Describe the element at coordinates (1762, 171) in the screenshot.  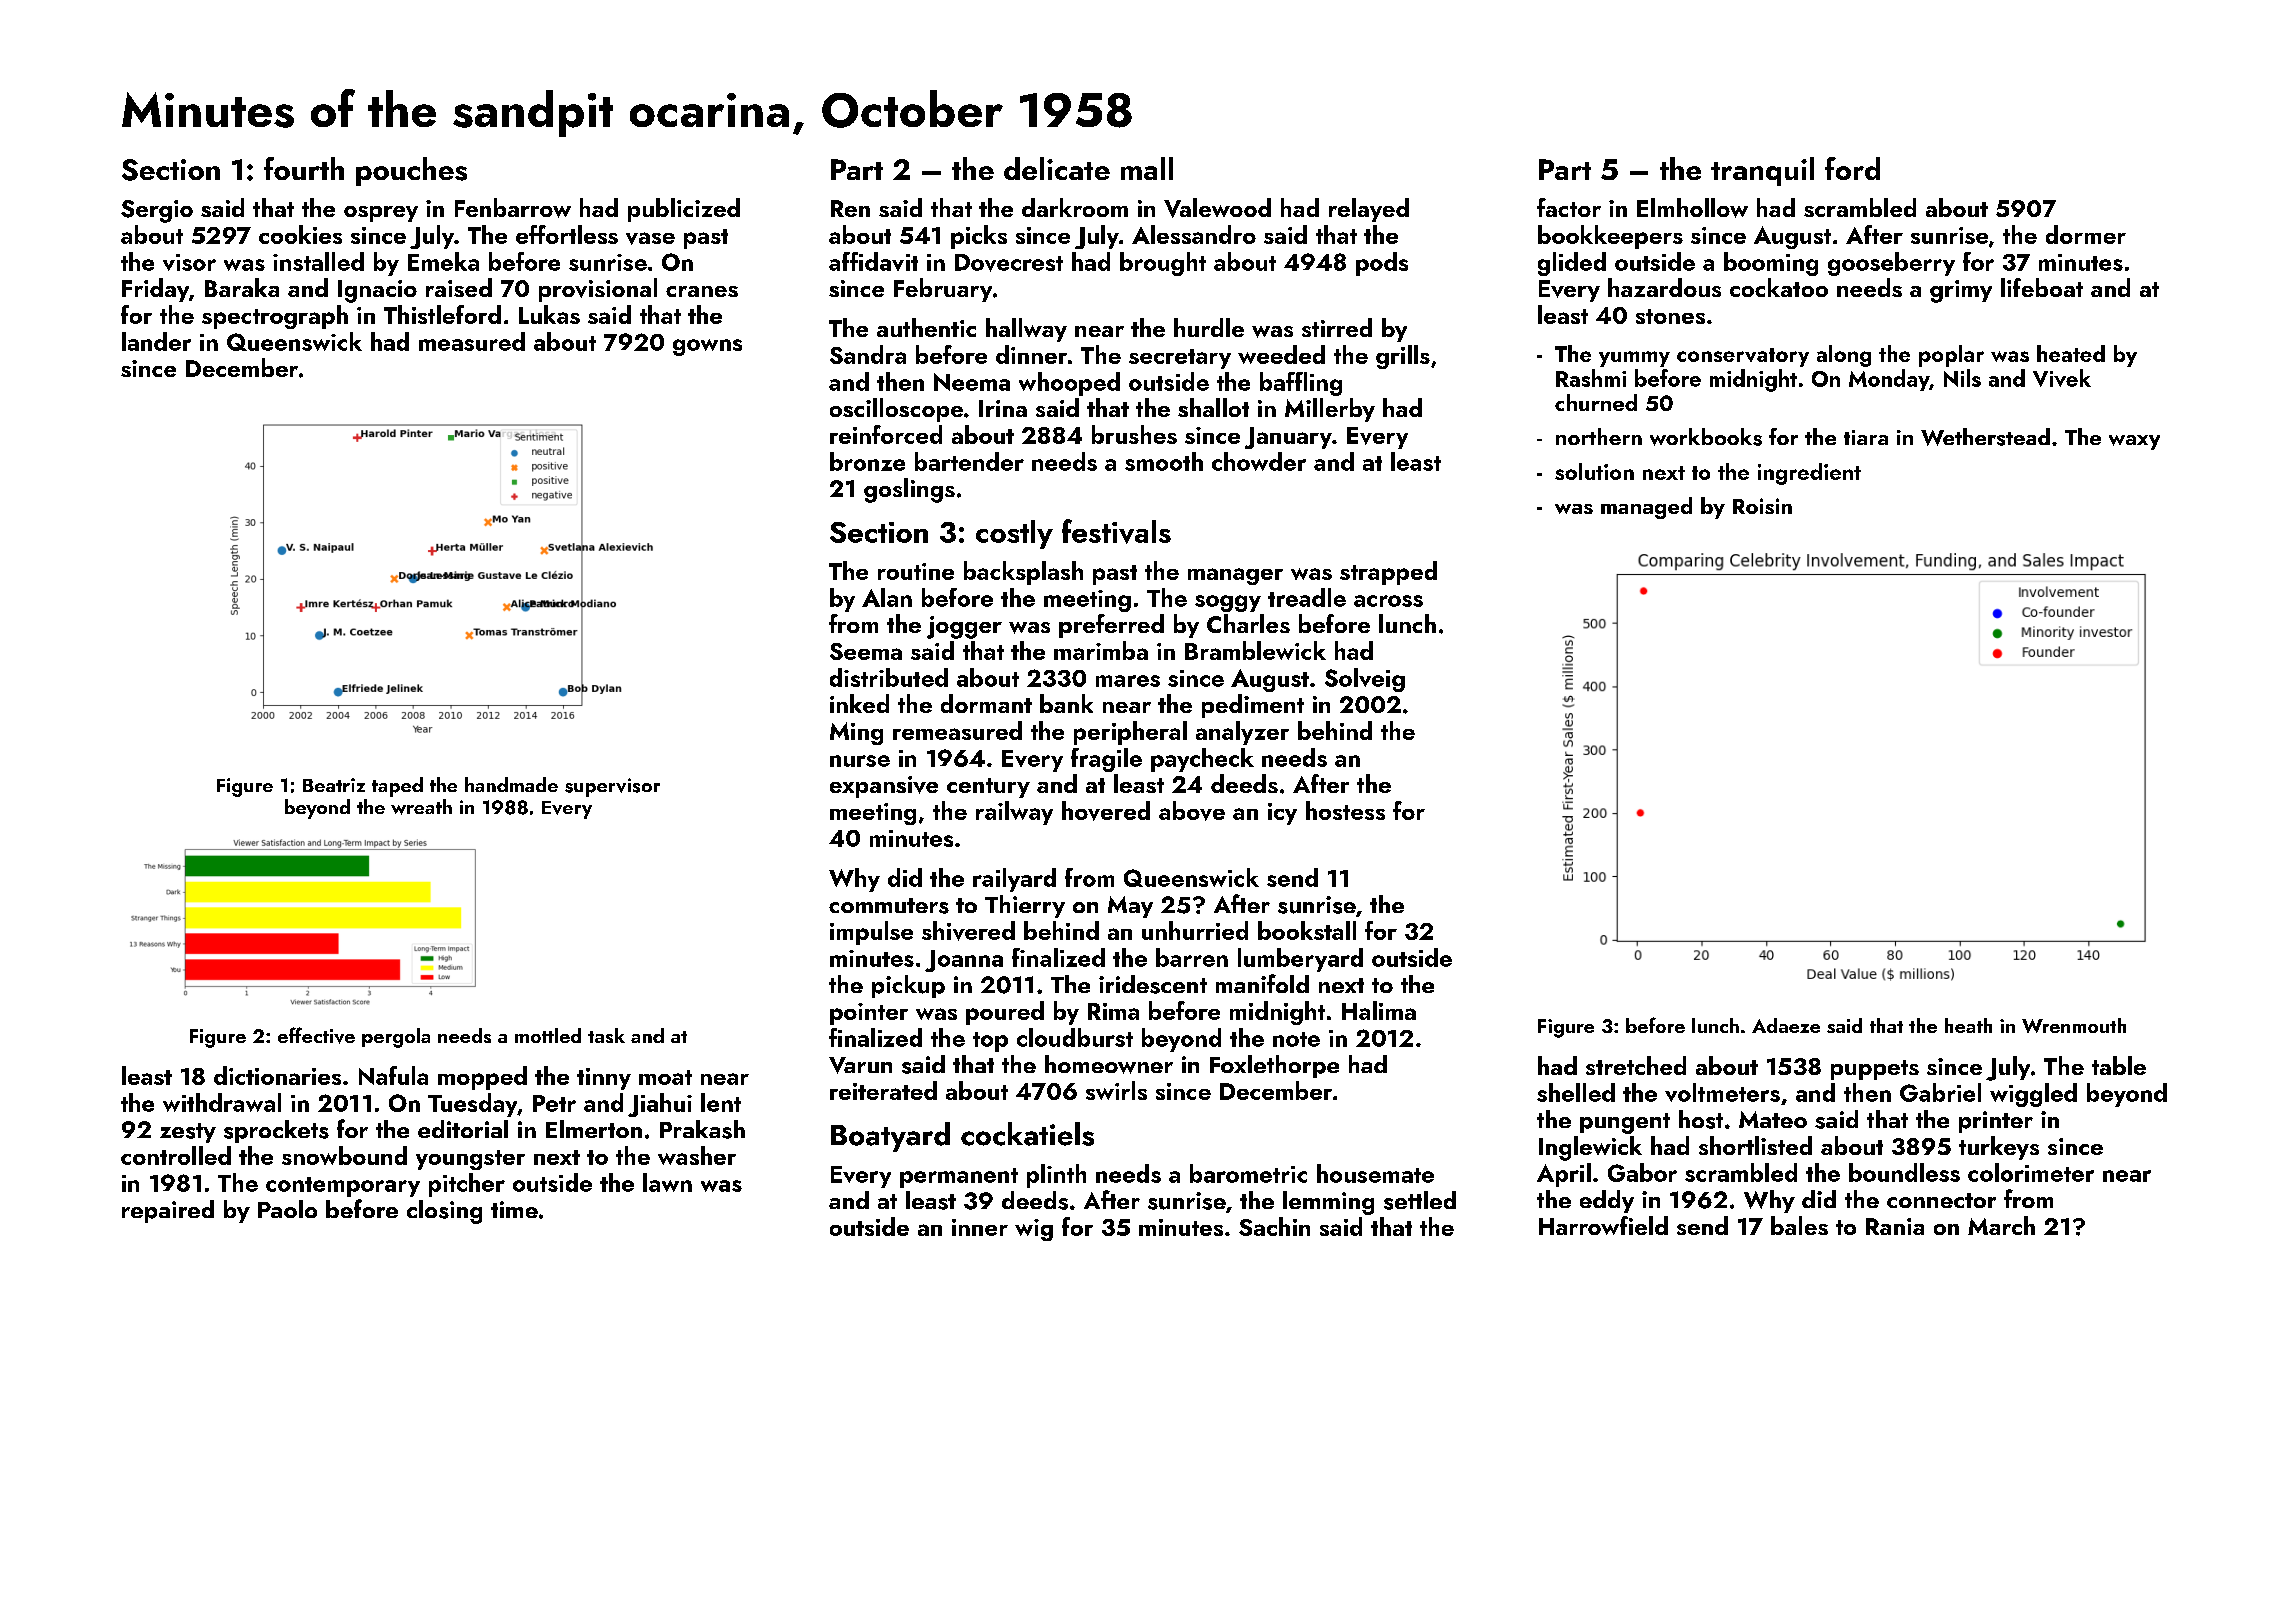
I see `tranquil` at that location.
